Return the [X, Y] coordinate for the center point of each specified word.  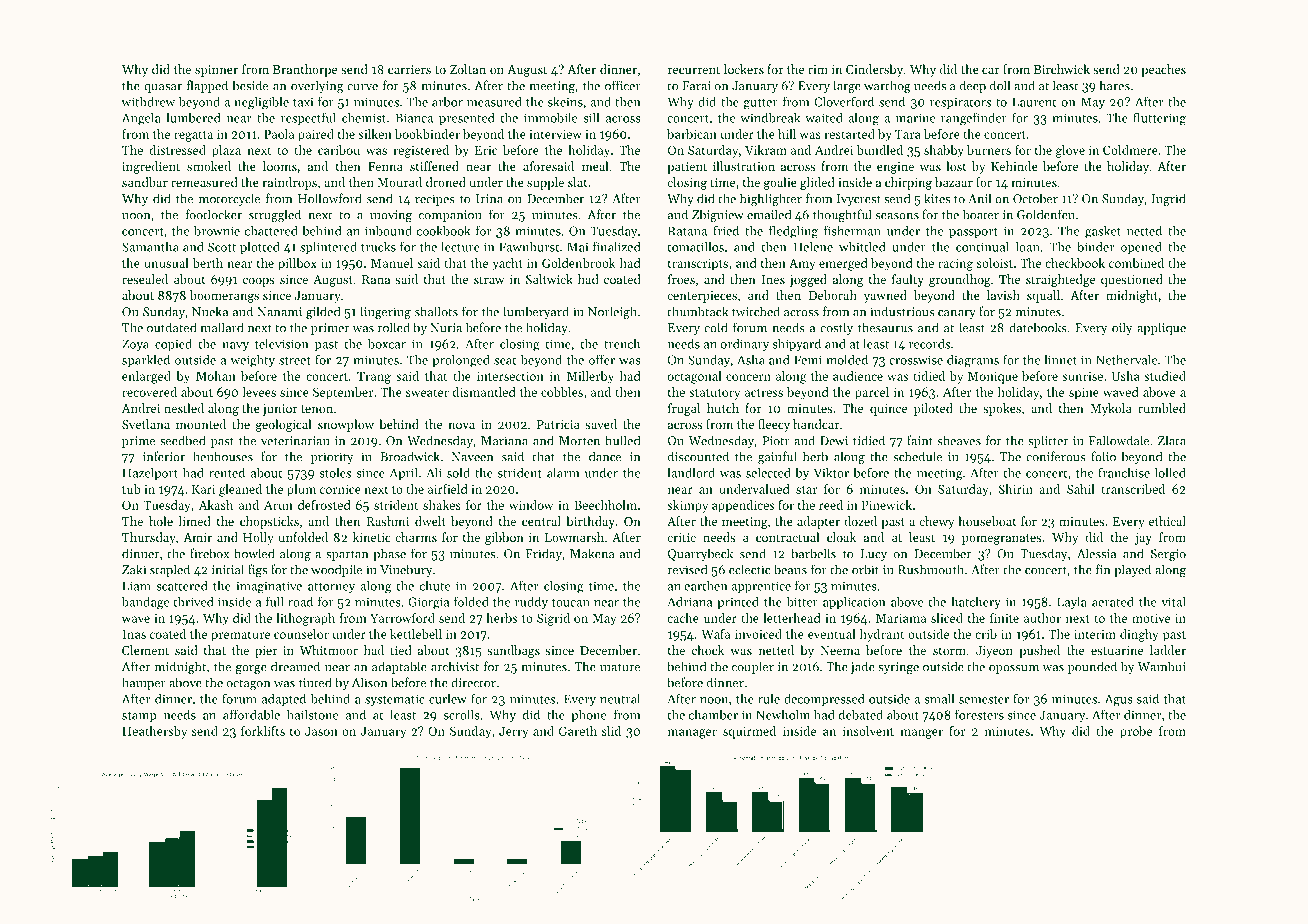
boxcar [387, 344]
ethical [1167, 521]
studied [1165, 376]
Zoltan [468, 69]
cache [683, 618]
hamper [144, 683]
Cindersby [874, 70]
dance [605, 456]
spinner [216, 71]
